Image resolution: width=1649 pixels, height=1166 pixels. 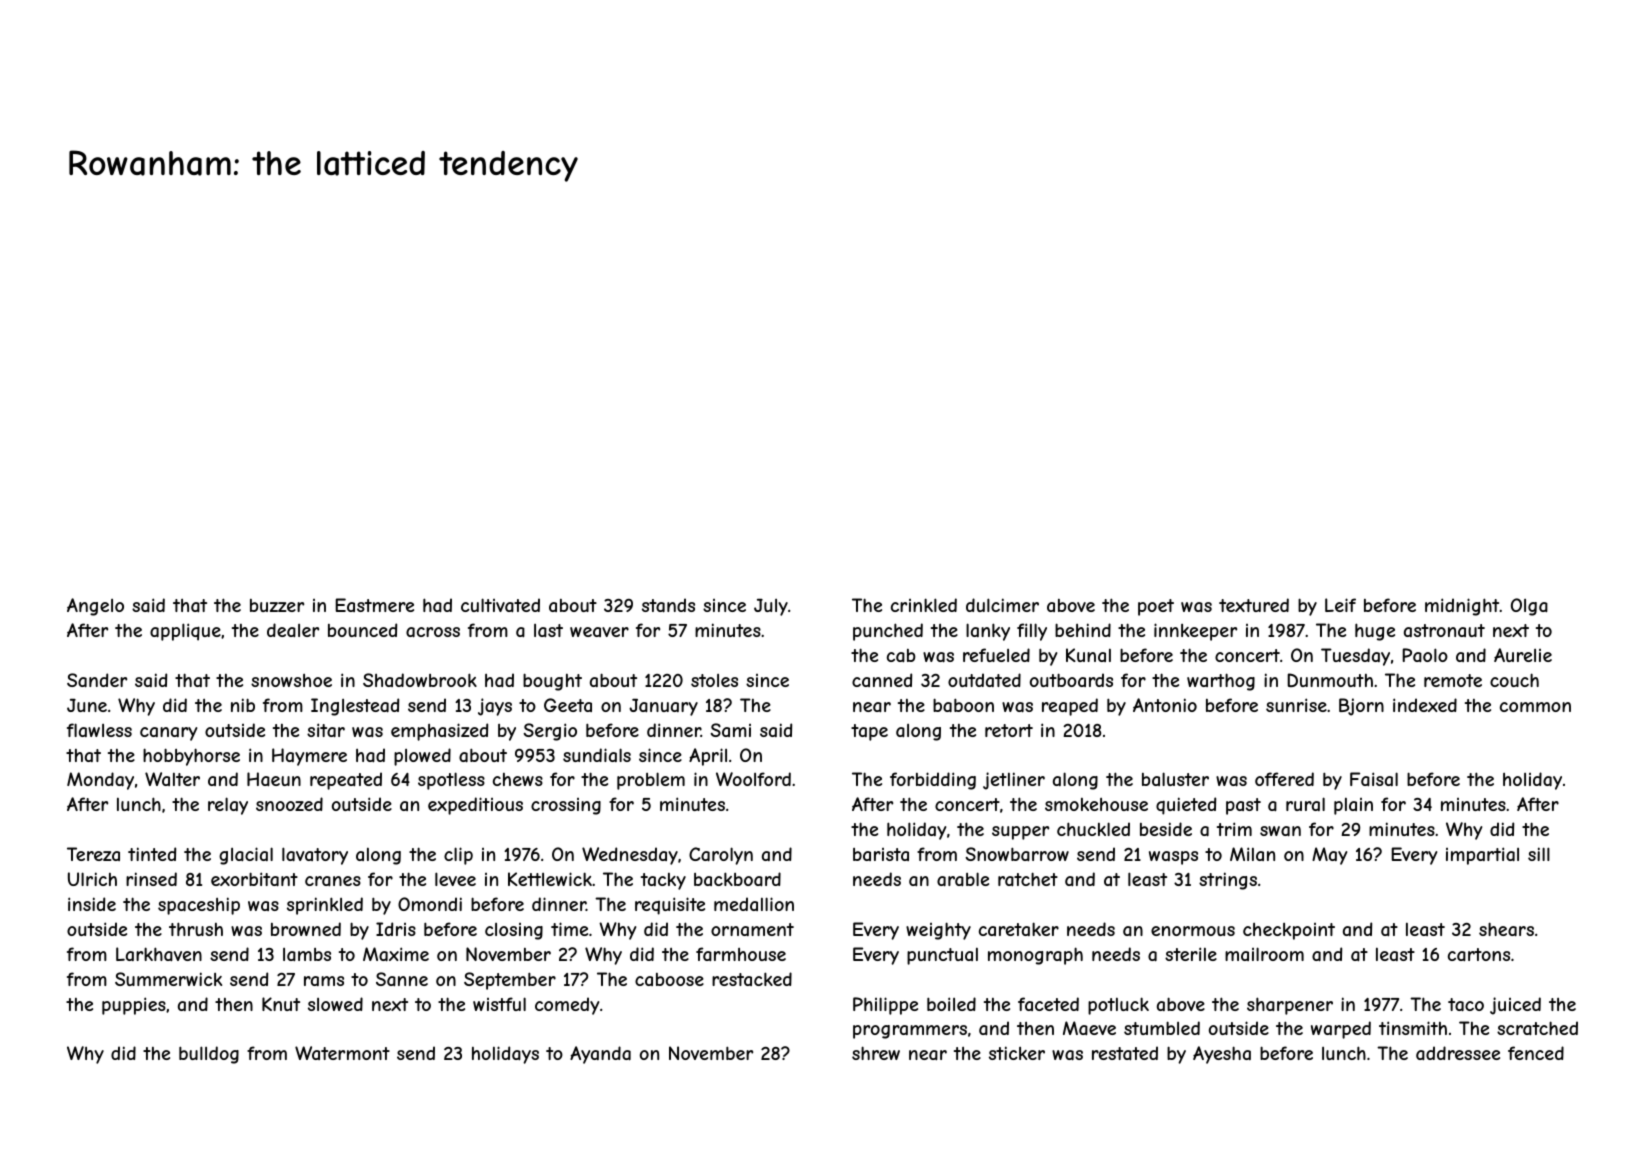 I want to click on tape, so click(x=869, y=732).
